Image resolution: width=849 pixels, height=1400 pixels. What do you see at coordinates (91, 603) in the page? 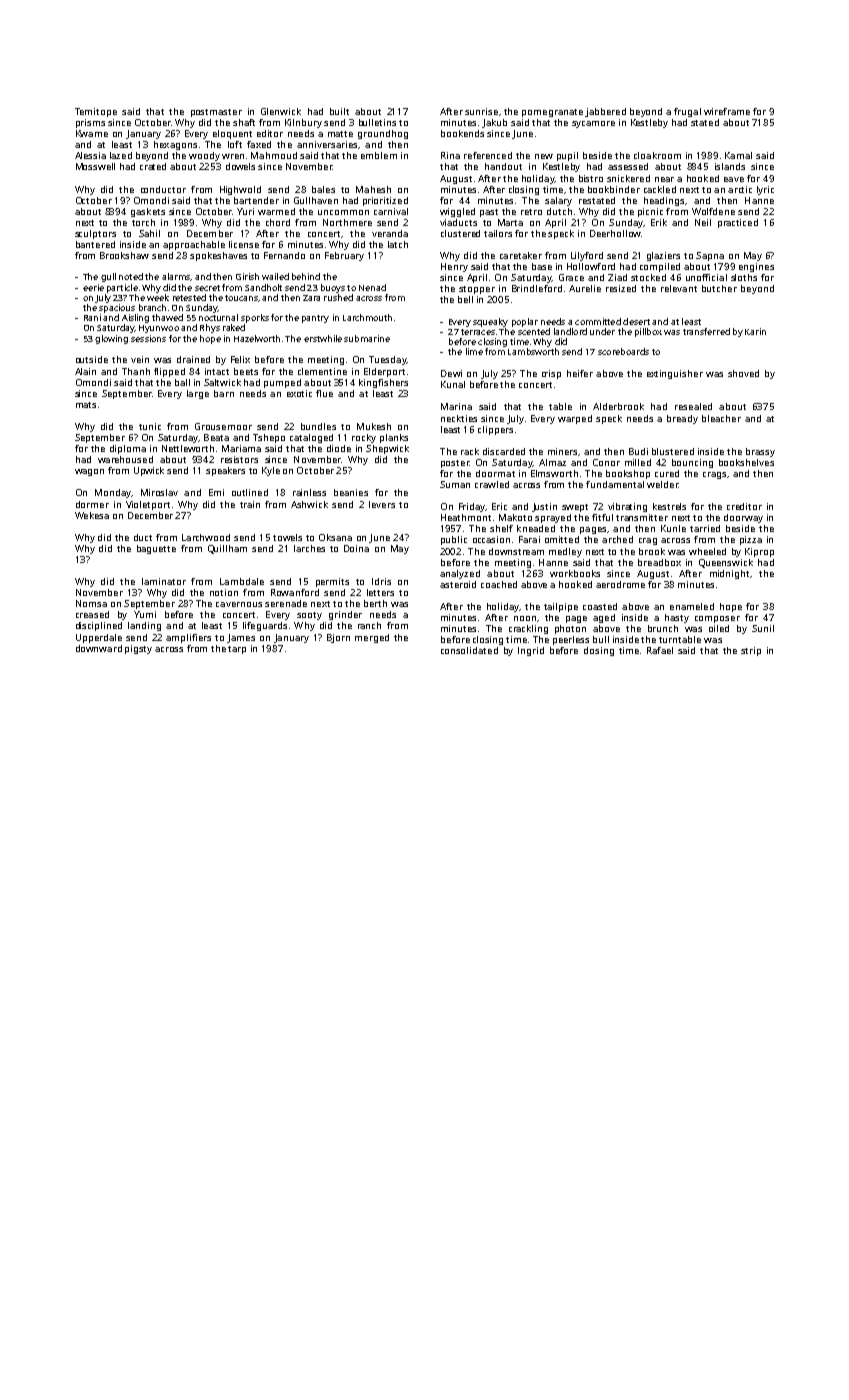
I see `Nomsa` at bounding box center [91, 603].
